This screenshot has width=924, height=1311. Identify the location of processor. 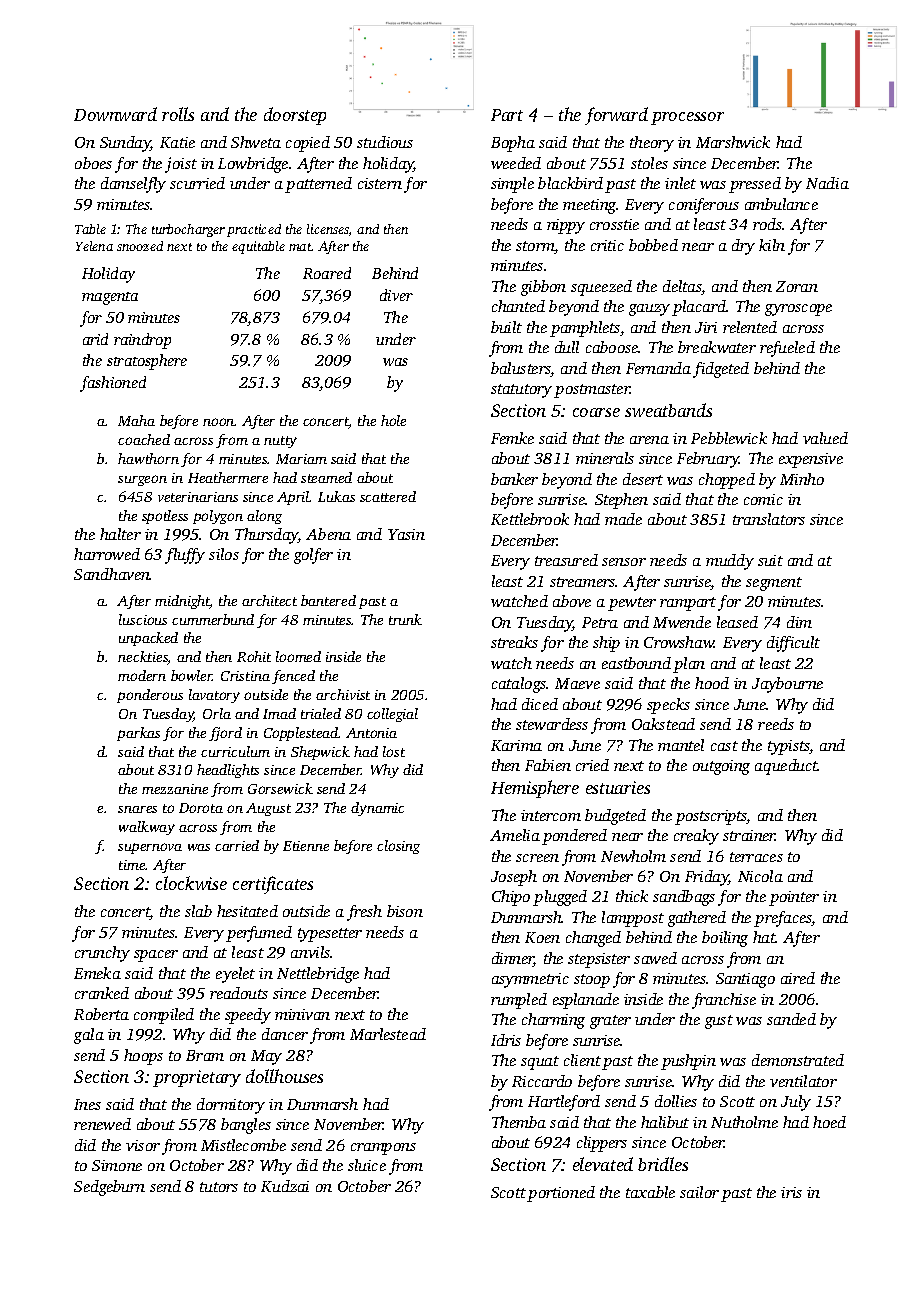
(687, 118).
